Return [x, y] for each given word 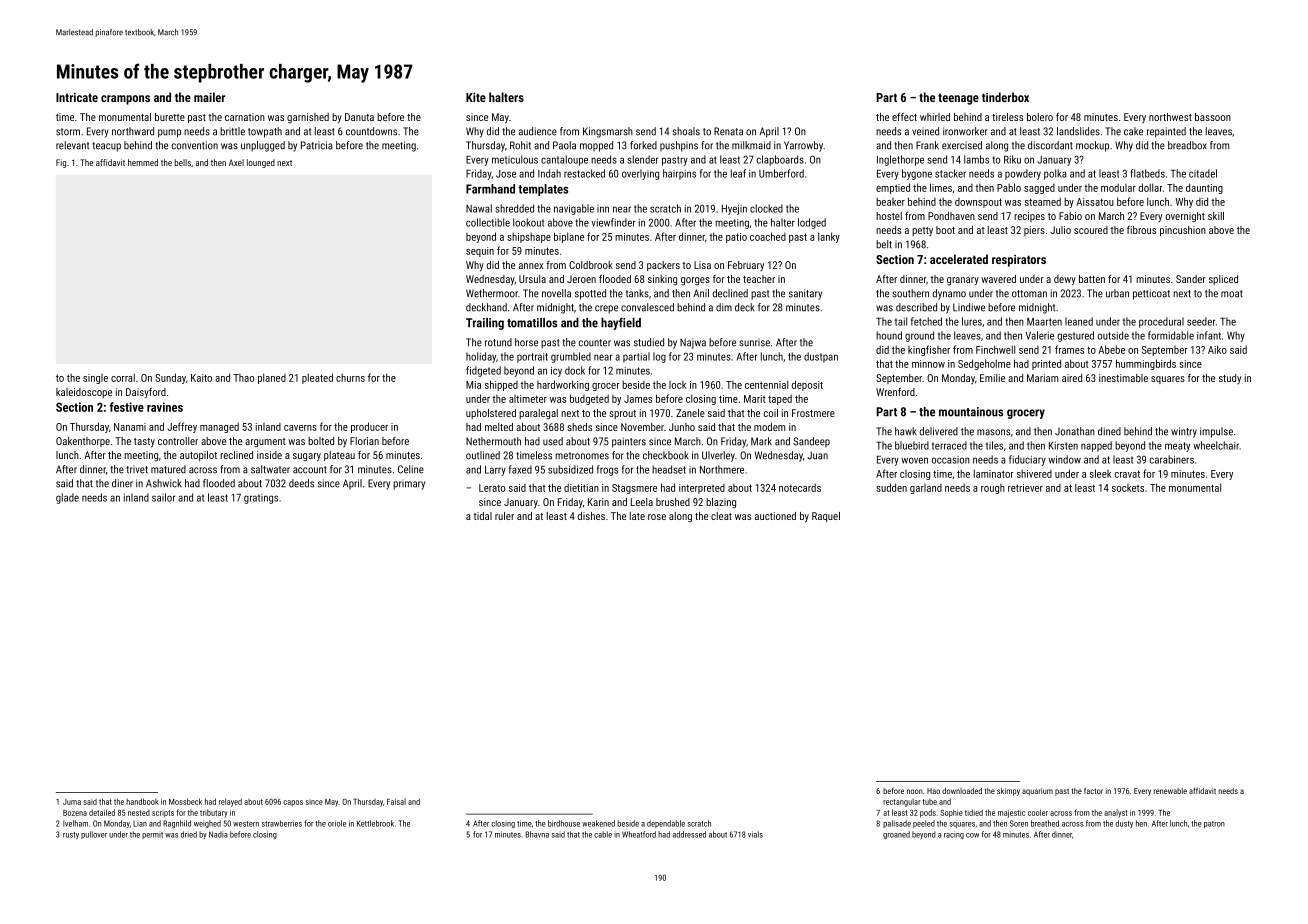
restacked [584, 173]
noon [915, 791]
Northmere [722, 469]
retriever [1025, 488]
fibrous [1141, 230]
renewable [1170, 791]
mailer [209, 97]
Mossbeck [185, 801]
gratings [261, 499]
